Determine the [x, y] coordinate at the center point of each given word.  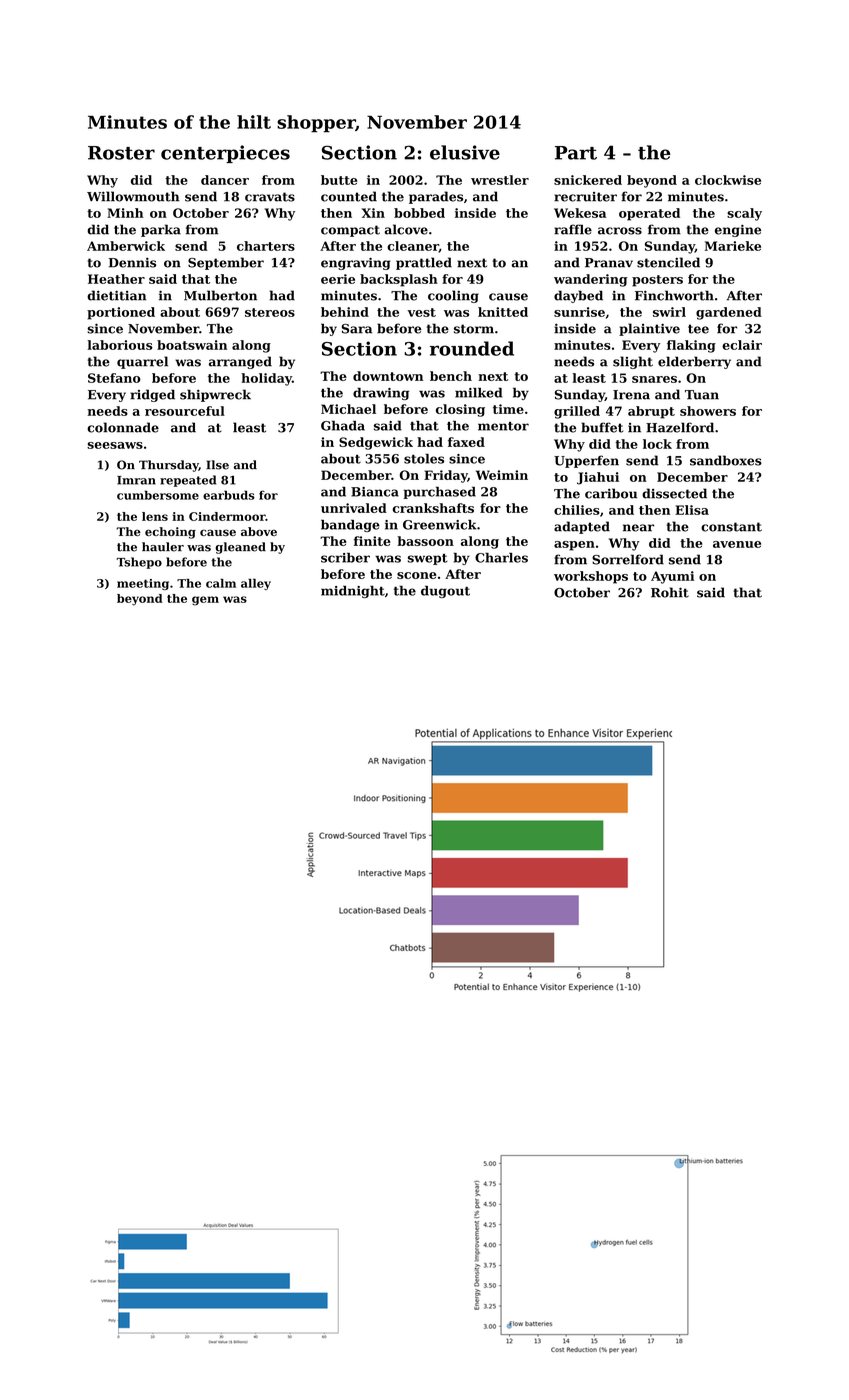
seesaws [115, 445]
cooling [453, 296]
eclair [742, 345]
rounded [472, 348]
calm [221, 583]
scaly [744, 214]
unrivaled [354, 508]
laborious [120, 345]
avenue [737, 544]
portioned [121, 313]
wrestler [500, 180]
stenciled [668, 262]
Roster [121, 153]
